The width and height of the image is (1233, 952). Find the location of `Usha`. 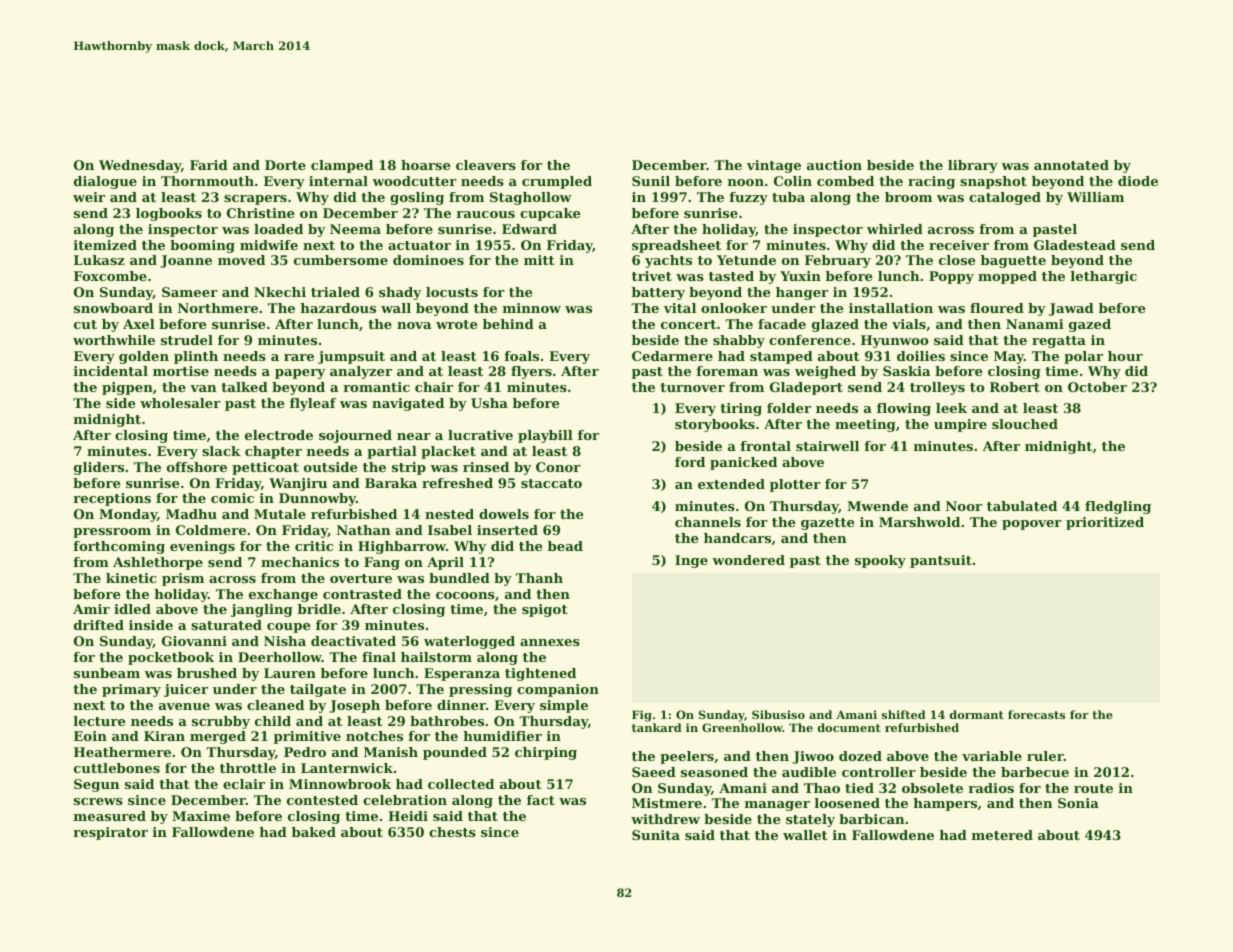

Usha is located at coordinates (489, 403).
